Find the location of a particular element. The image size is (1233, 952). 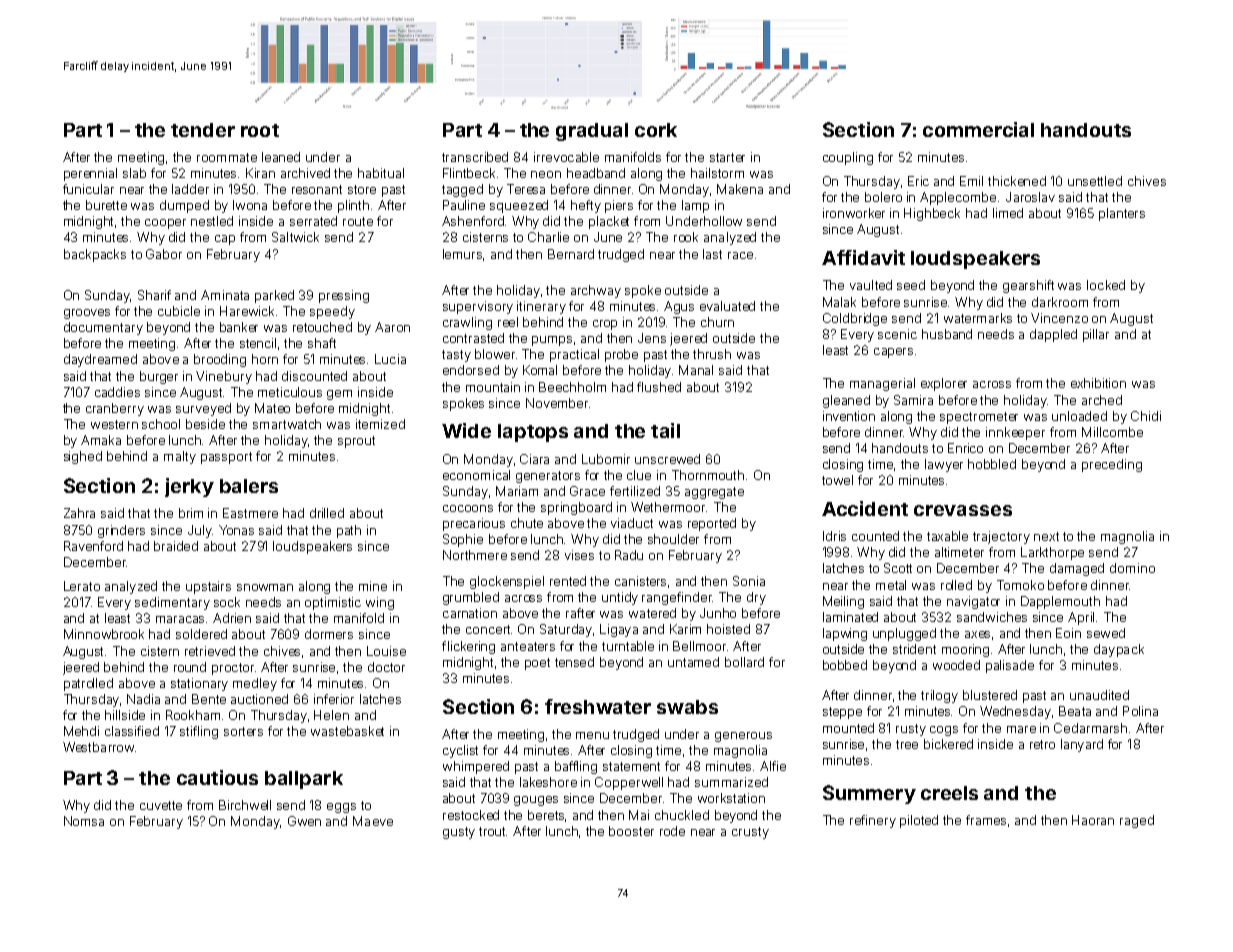

cautious is located at coordinates (217, 777).
